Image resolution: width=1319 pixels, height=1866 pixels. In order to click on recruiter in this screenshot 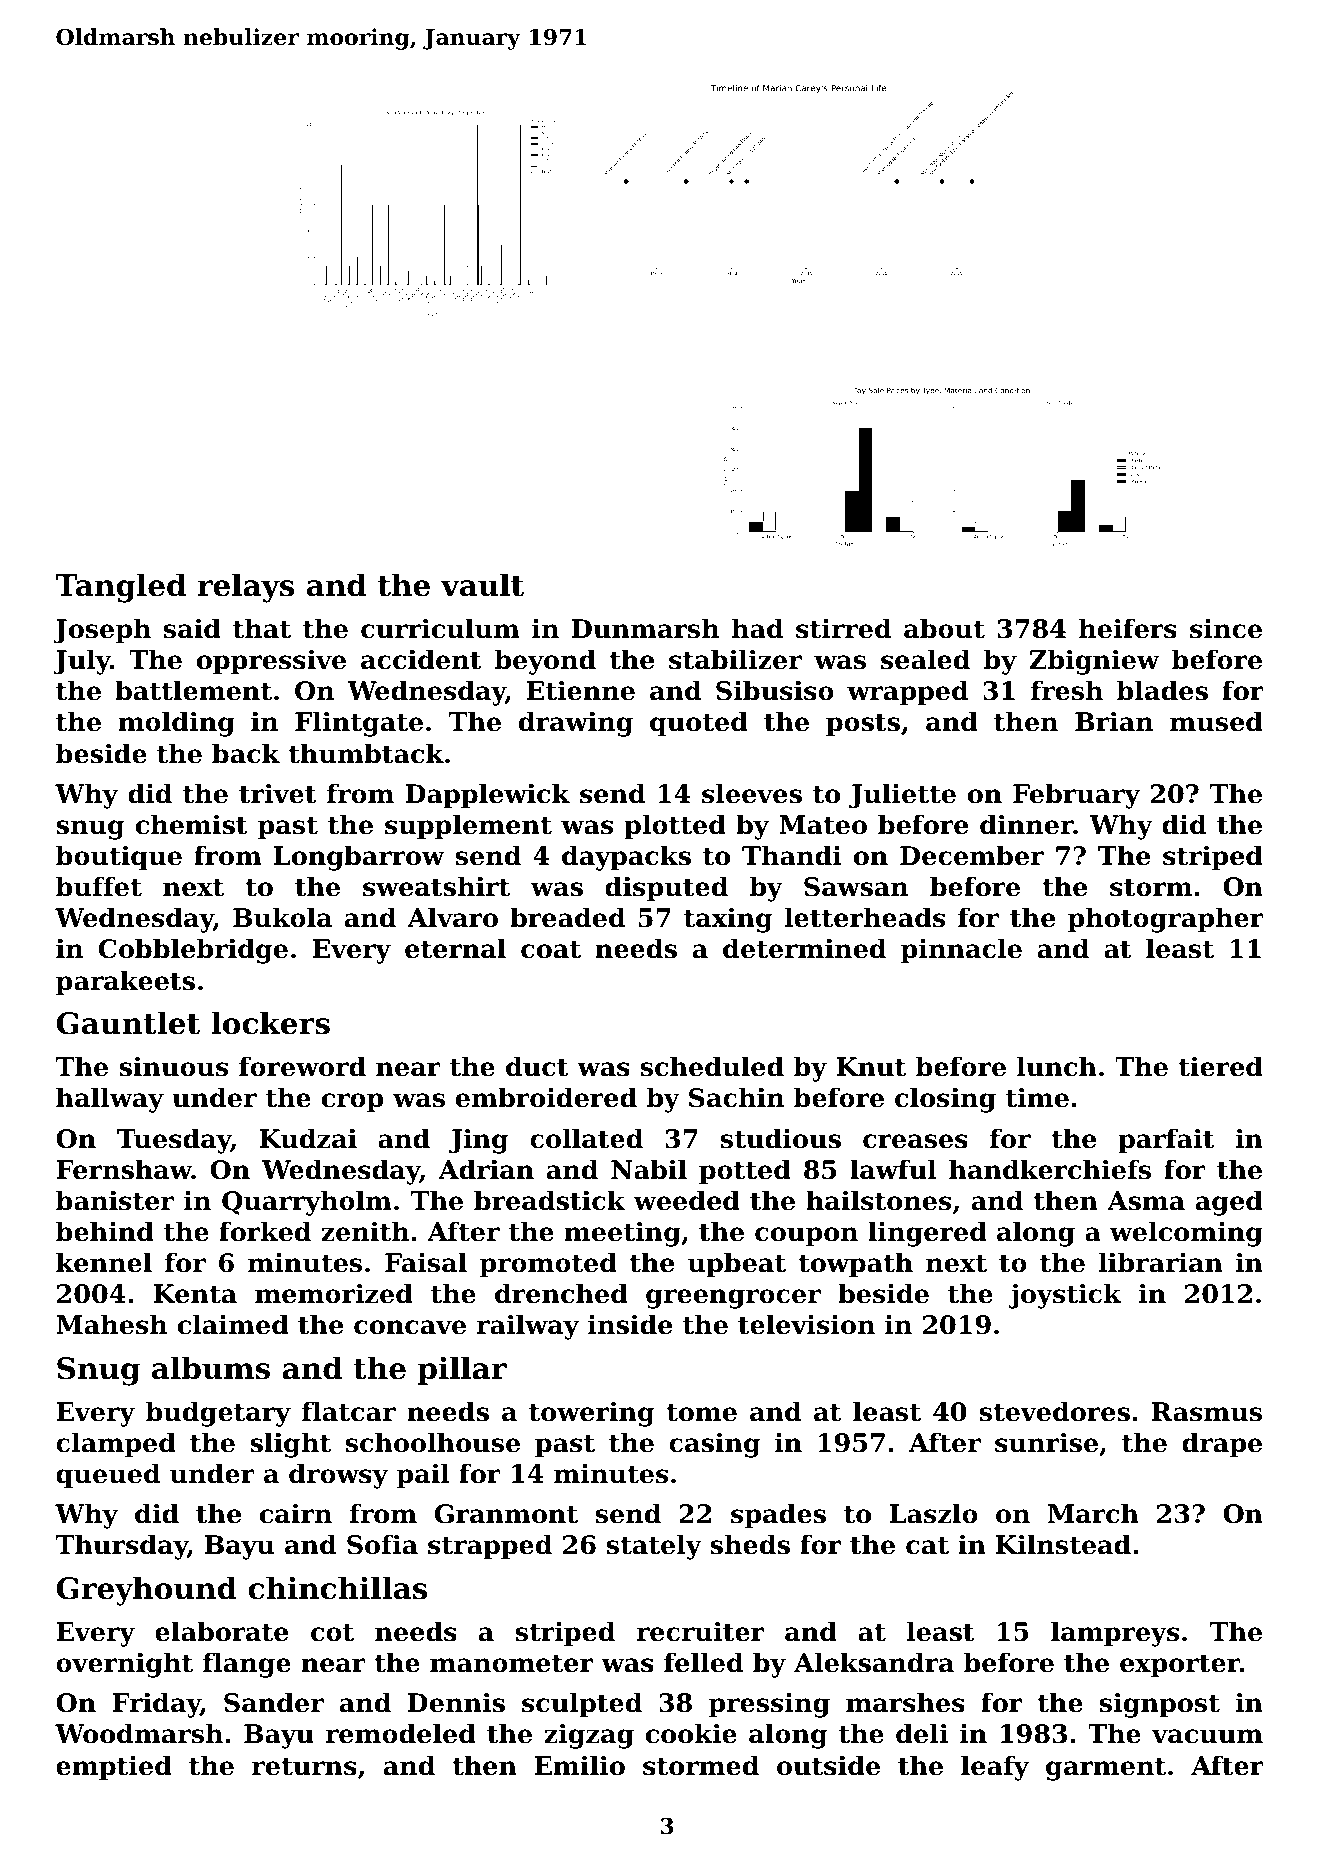, I will do `click(700, 1631)`.
